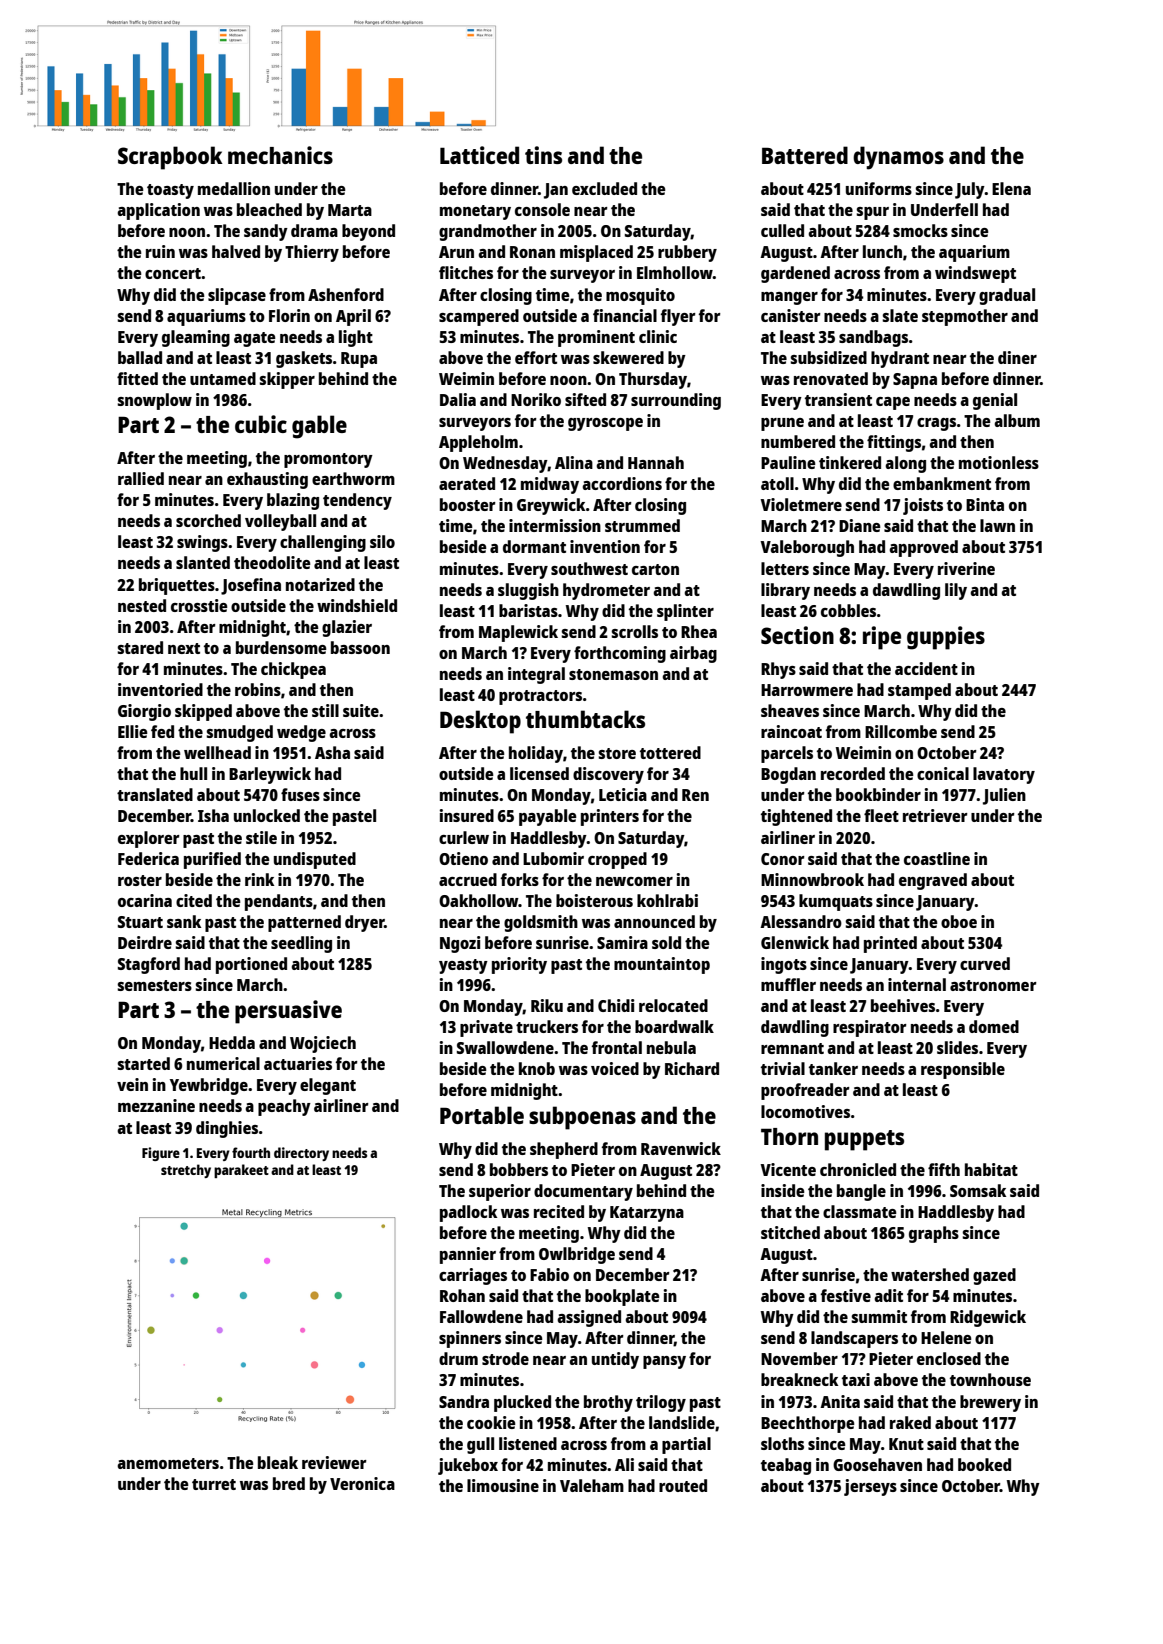 The width and height of the screenshot is (1163, 1644). Describe the element at coordinates (149, 965) in the screenshot. I see `Stagford` at that location.
